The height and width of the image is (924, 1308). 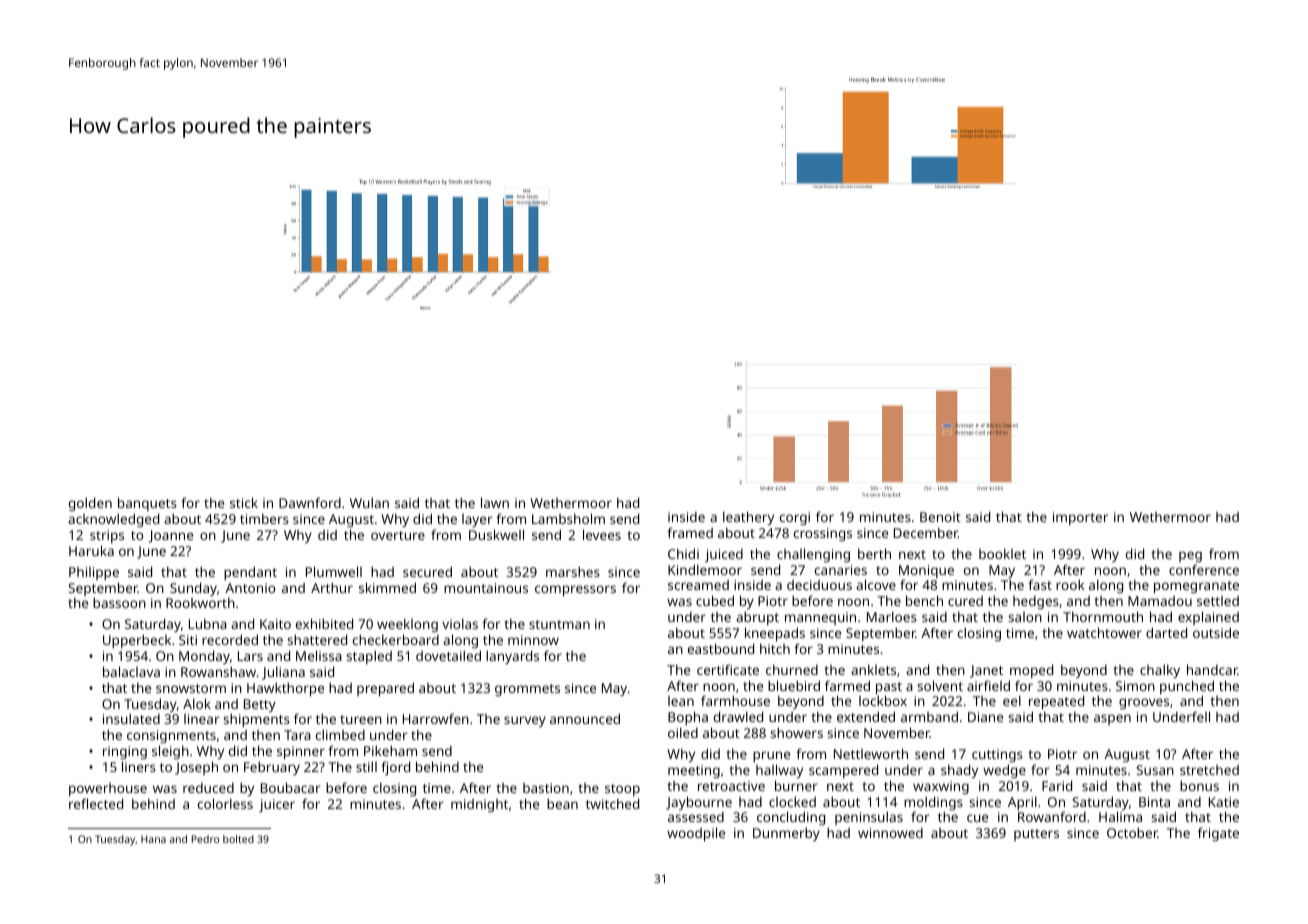 What do you see at coordinates (147, 504) in the image?
I see `banquets` at bounding box center [147, 504].
